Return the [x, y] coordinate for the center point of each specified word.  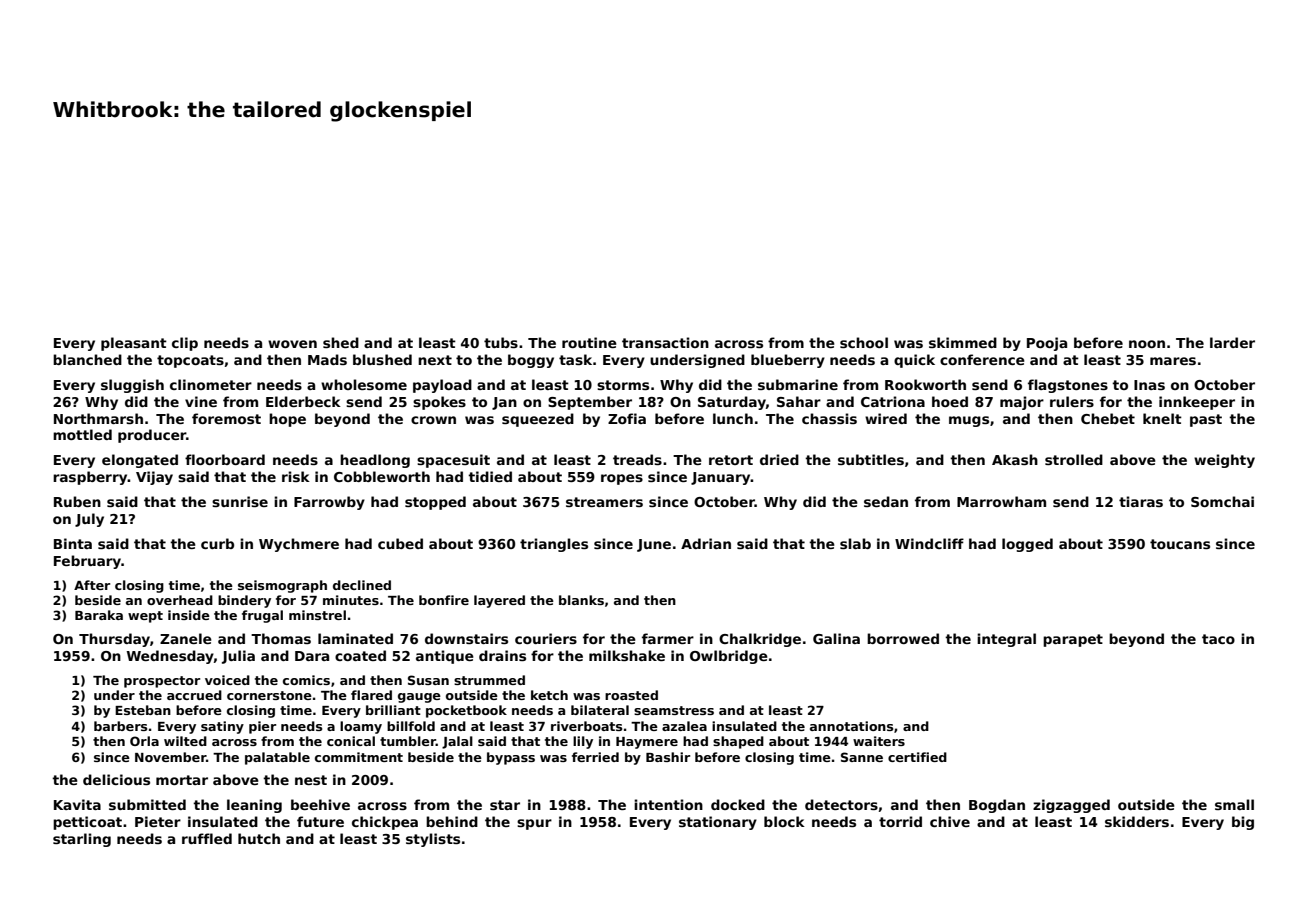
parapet [1073, 640]
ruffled [207, 838]
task [575, 359]
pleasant [134, 344]
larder [1232, 342]
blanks [581, 600]
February [87, 562]
